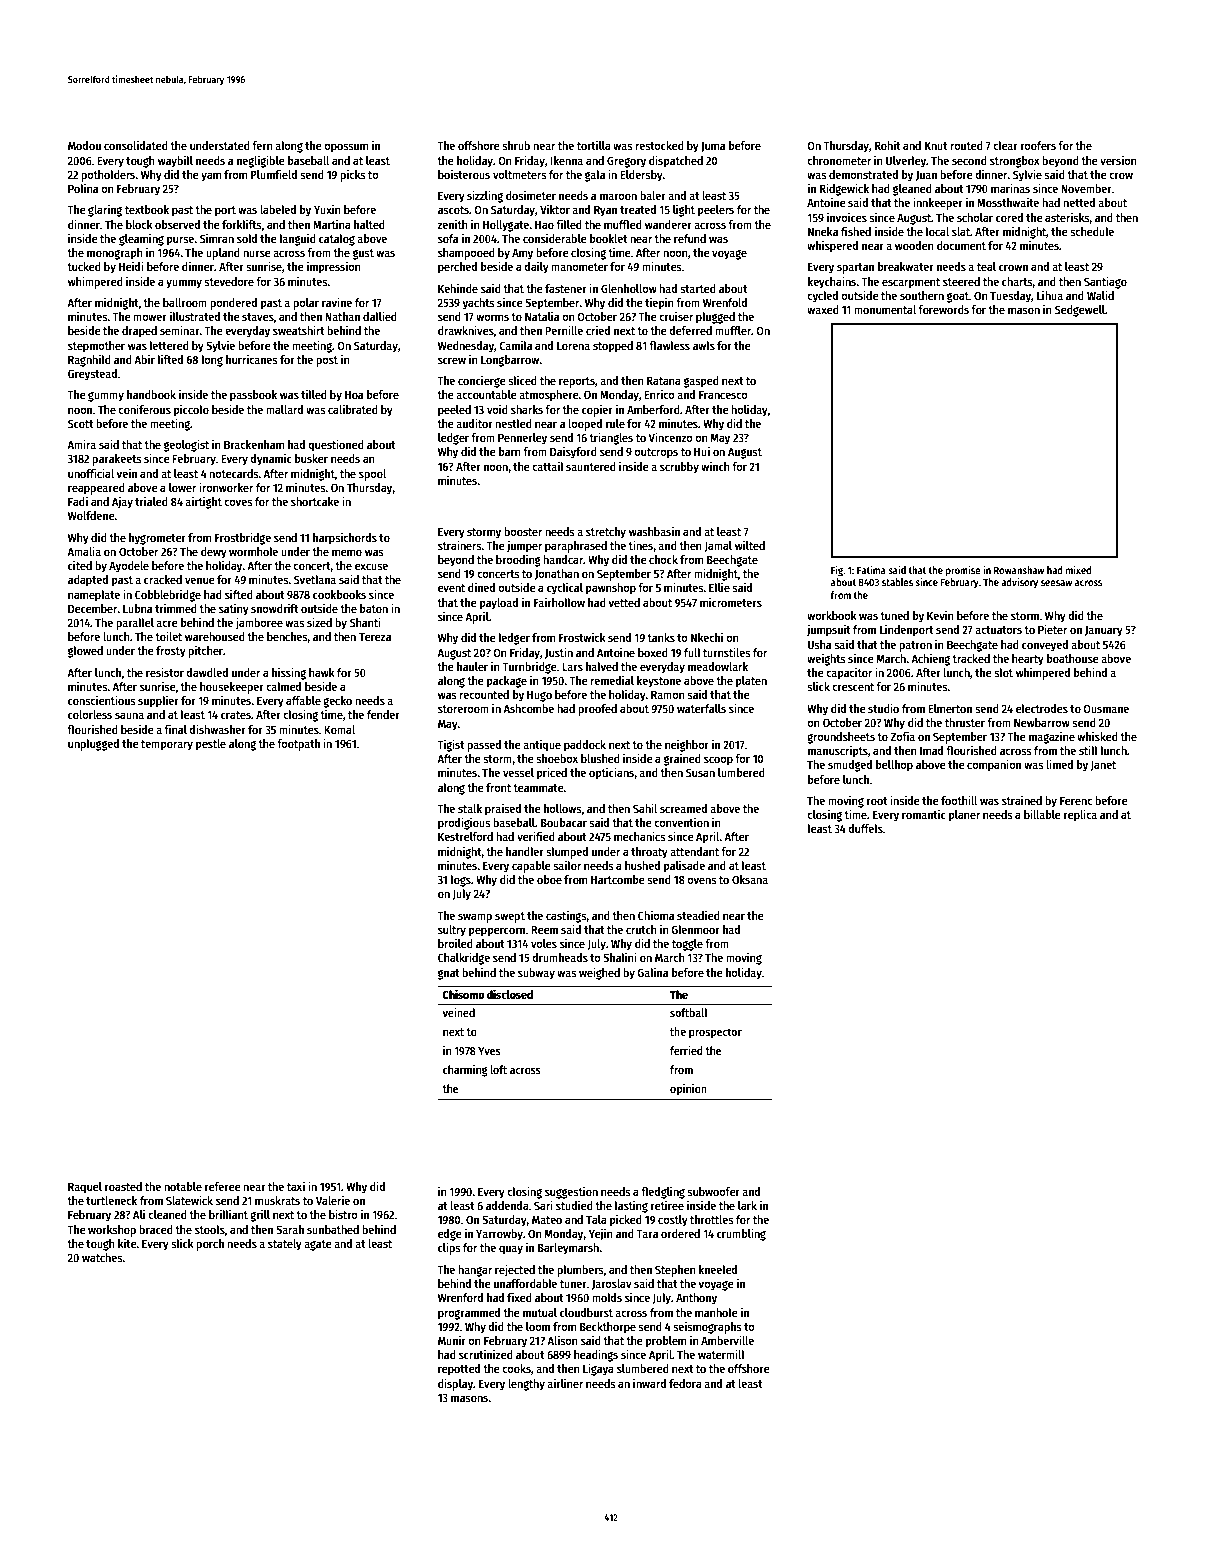 The width and height of the screenshot is (1209, 1565). I want to click on gnat, so click(449, 974).
